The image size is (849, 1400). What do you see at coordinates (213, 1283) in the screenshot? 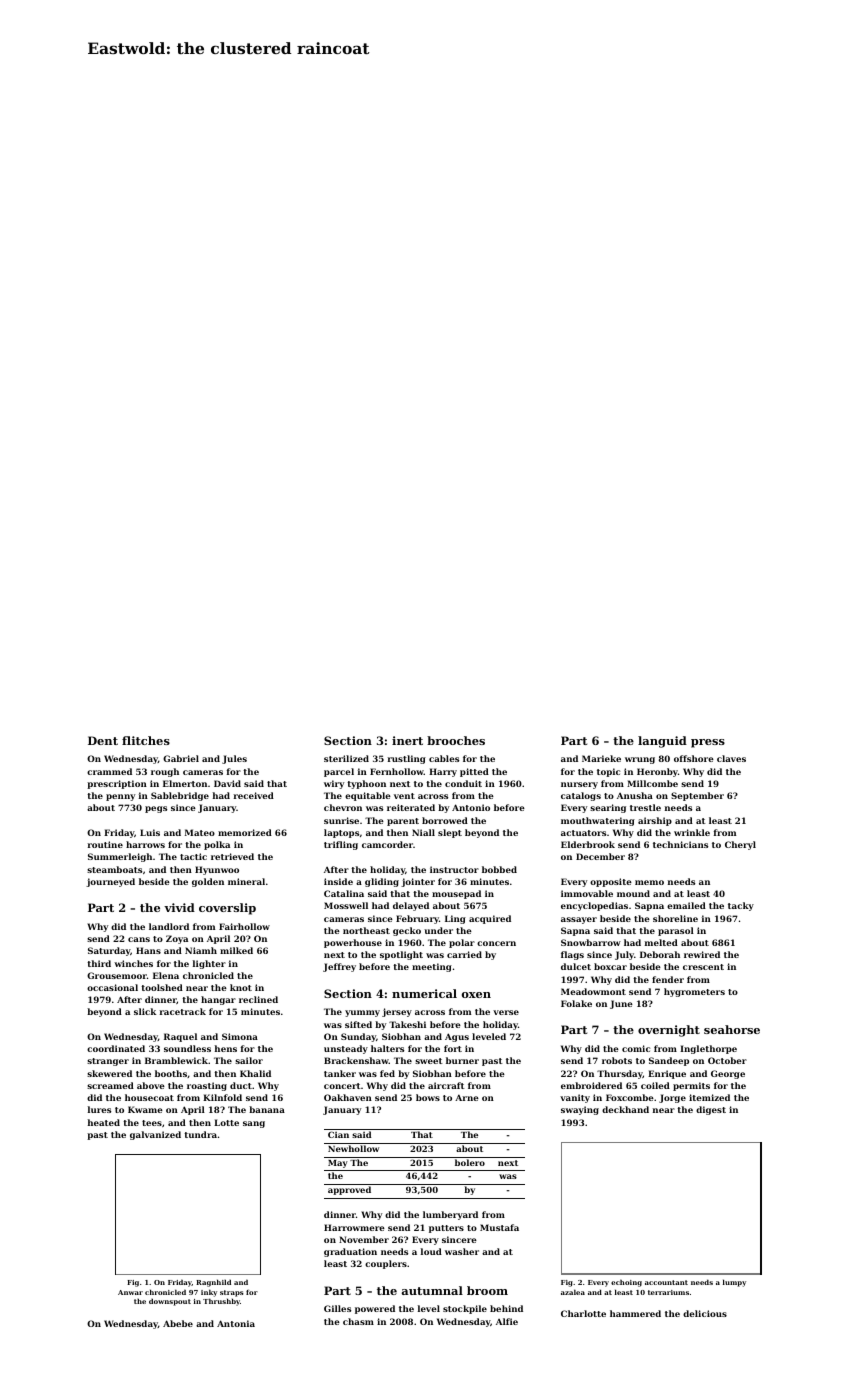
I see `Ragnhild` at bounding box center [213, 1283].
